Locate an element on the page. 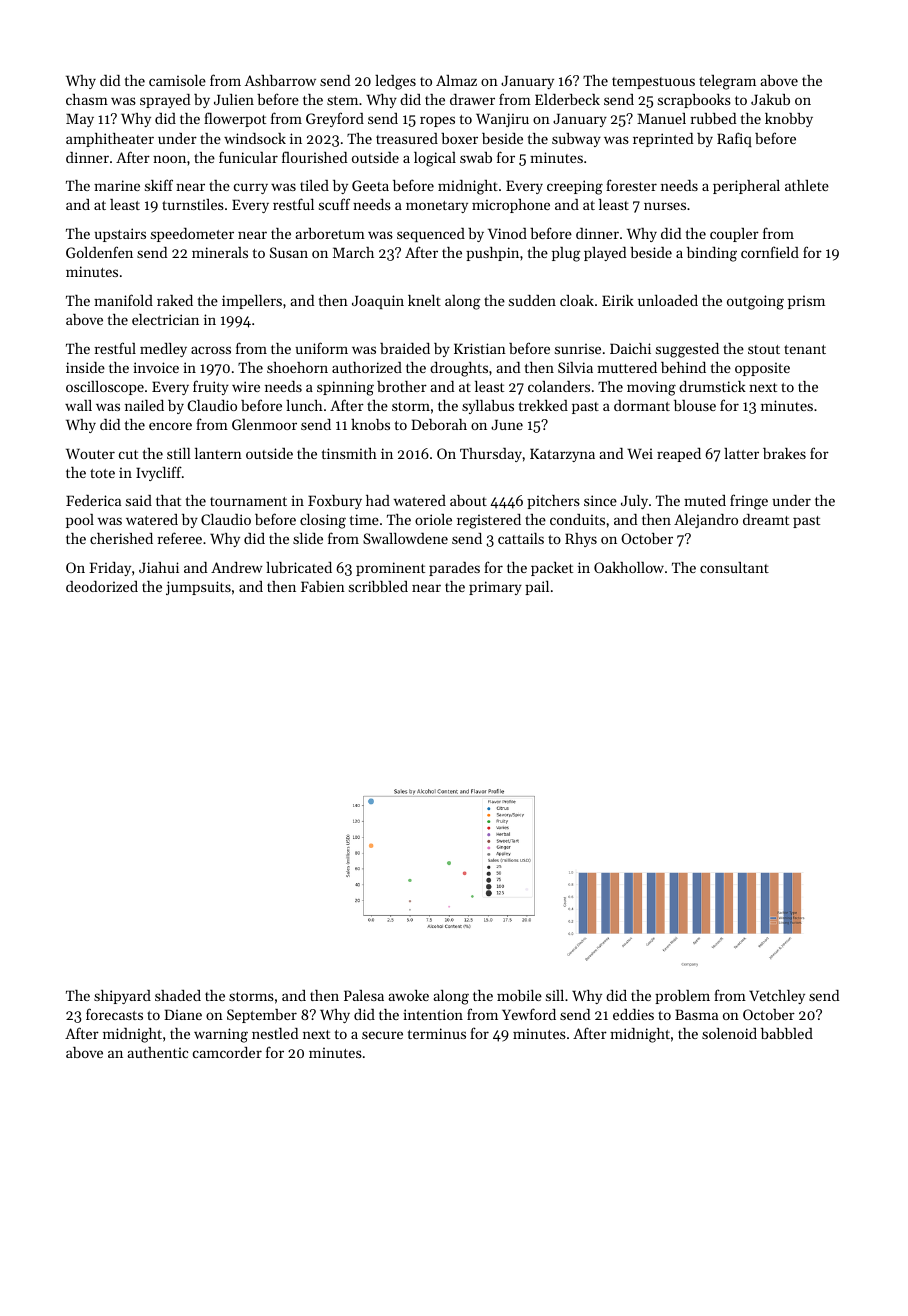  camisole is located at coordinates (177, 80).
